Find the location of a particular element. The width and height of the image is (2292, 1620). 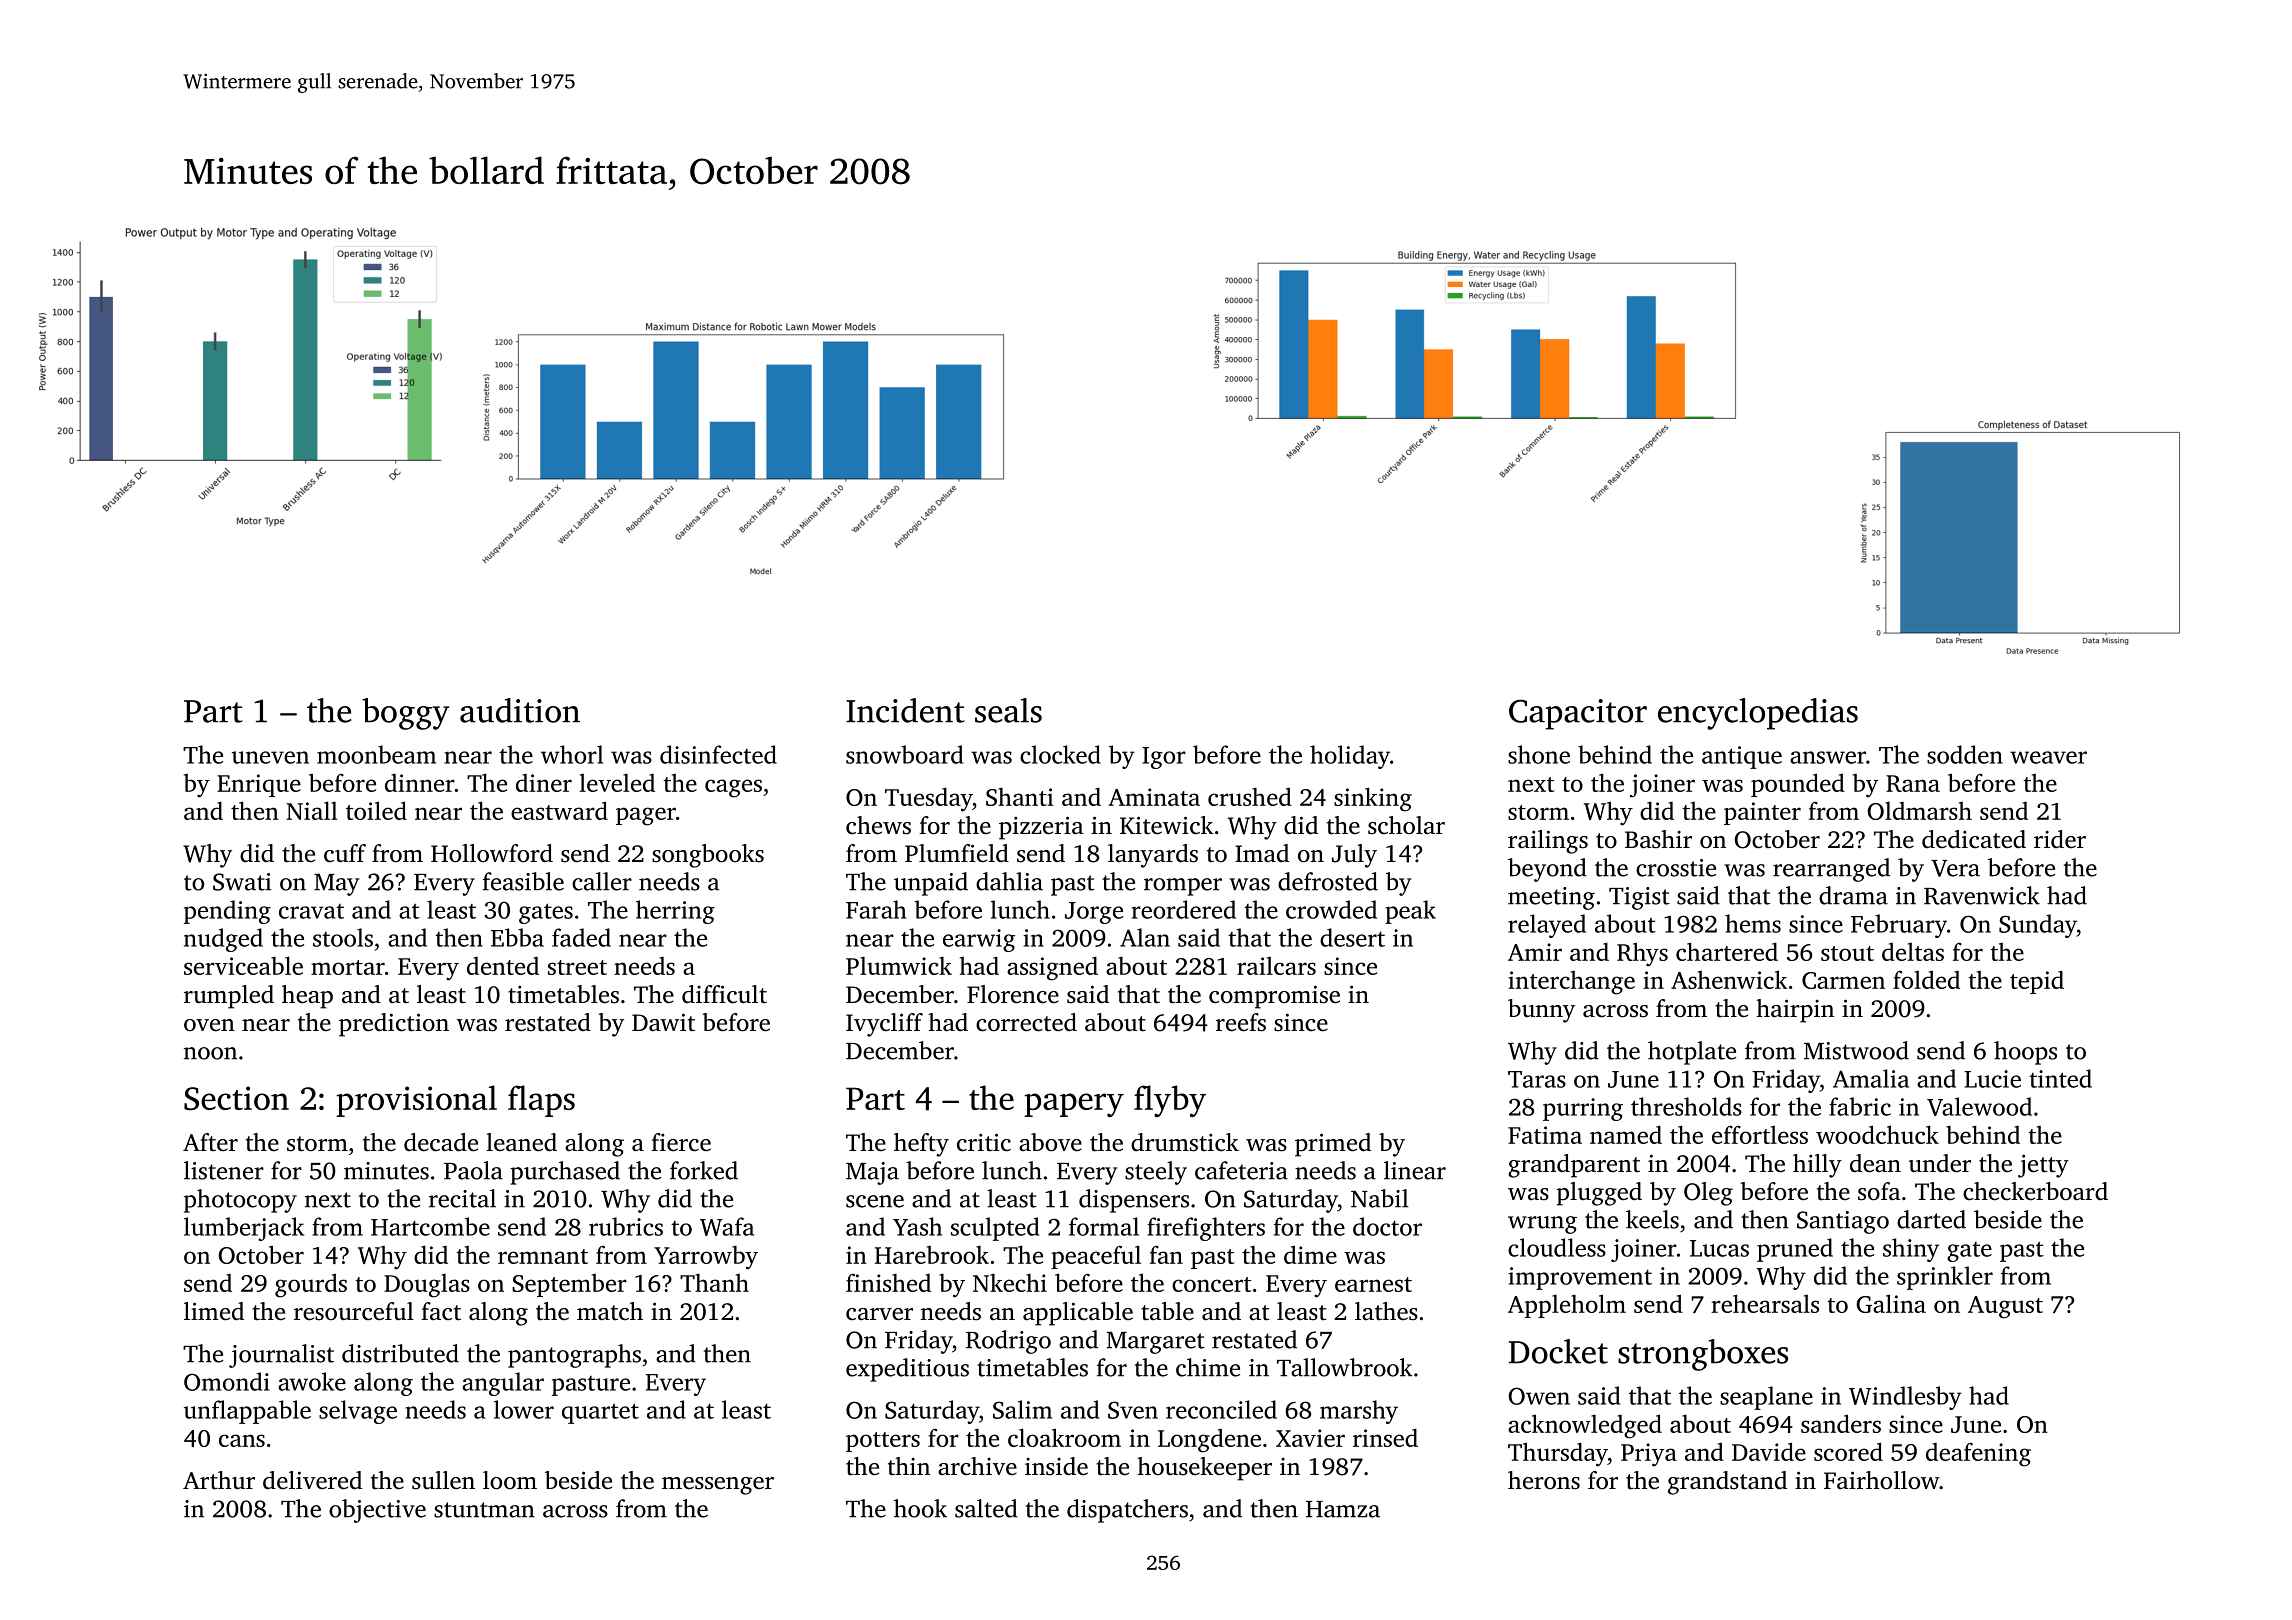

encyclopedias is located at coordinates (1758, 714).
